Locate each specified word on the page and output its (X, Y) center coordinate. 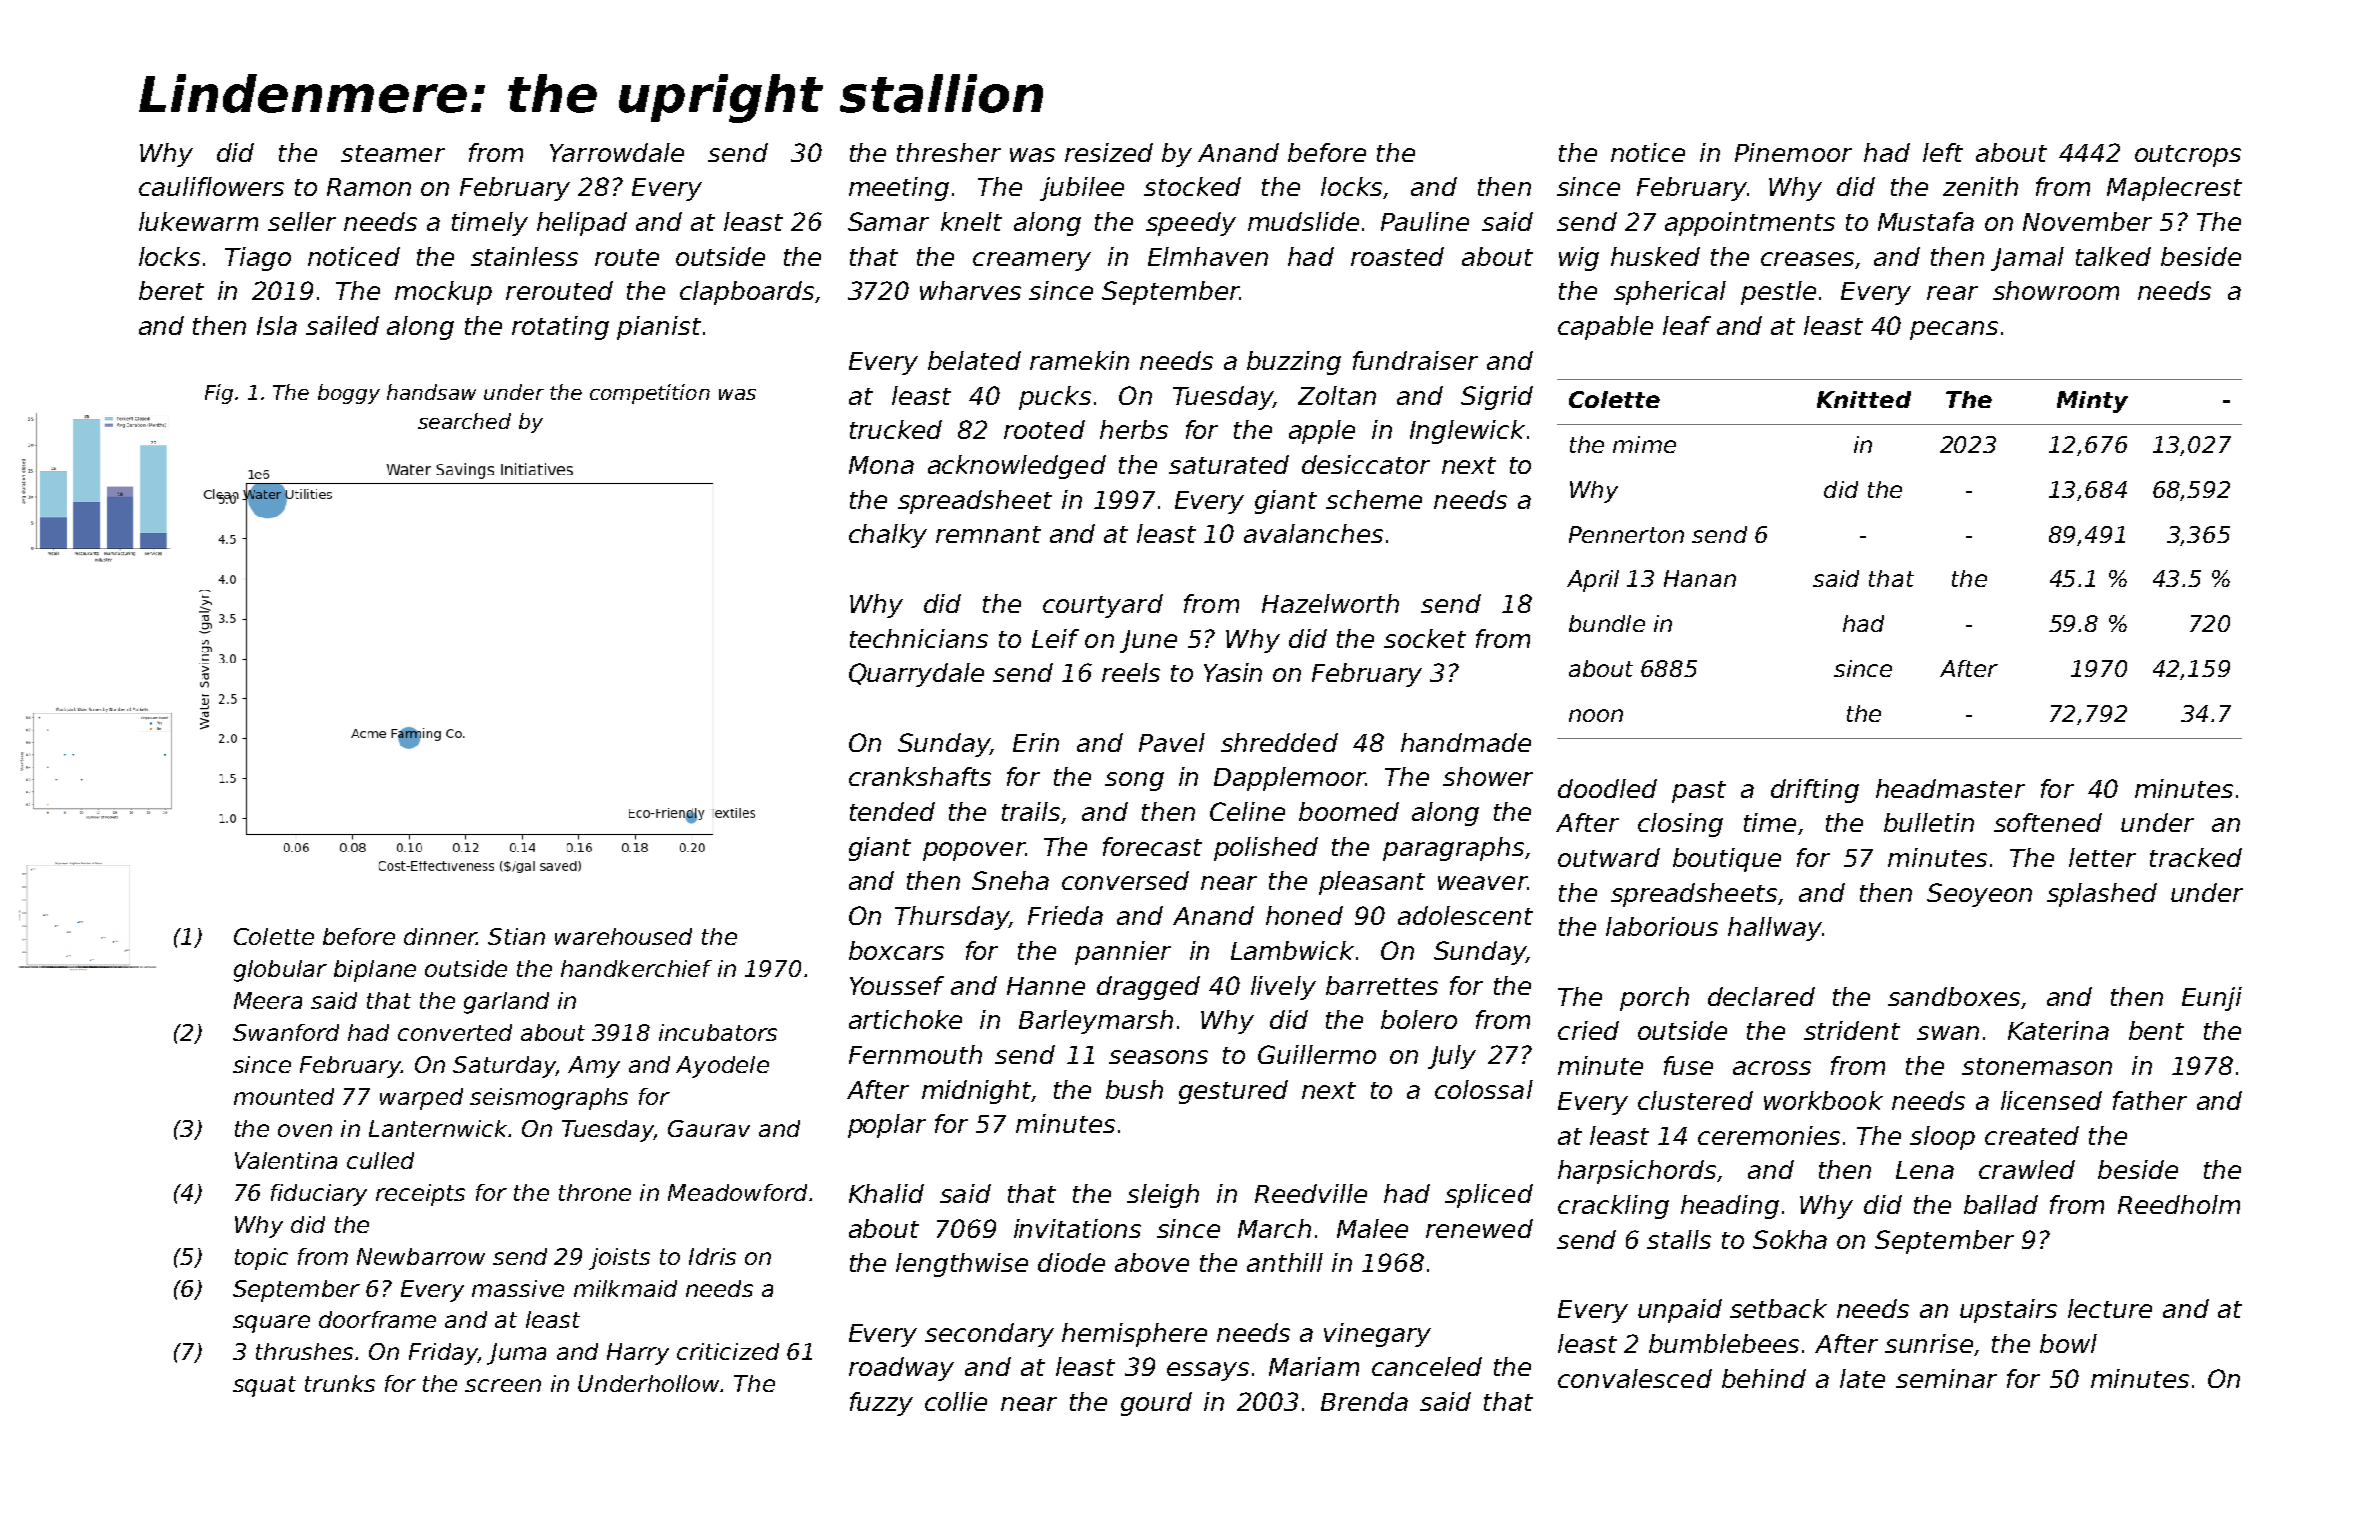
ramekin (1079, 360)
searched (464, 421)
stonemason (2037, 1066)
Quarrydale (916, 675)
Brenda (1364, 1401)
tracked (2196, 857)
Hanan (1700, 578)
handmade (1466, 742)
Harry (638, 1354)
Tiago (258, 259)
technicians (919, 638)
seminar (1946, 1378)
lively (1283, 988)
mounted (284, 1096)
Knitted (1864, 399)
